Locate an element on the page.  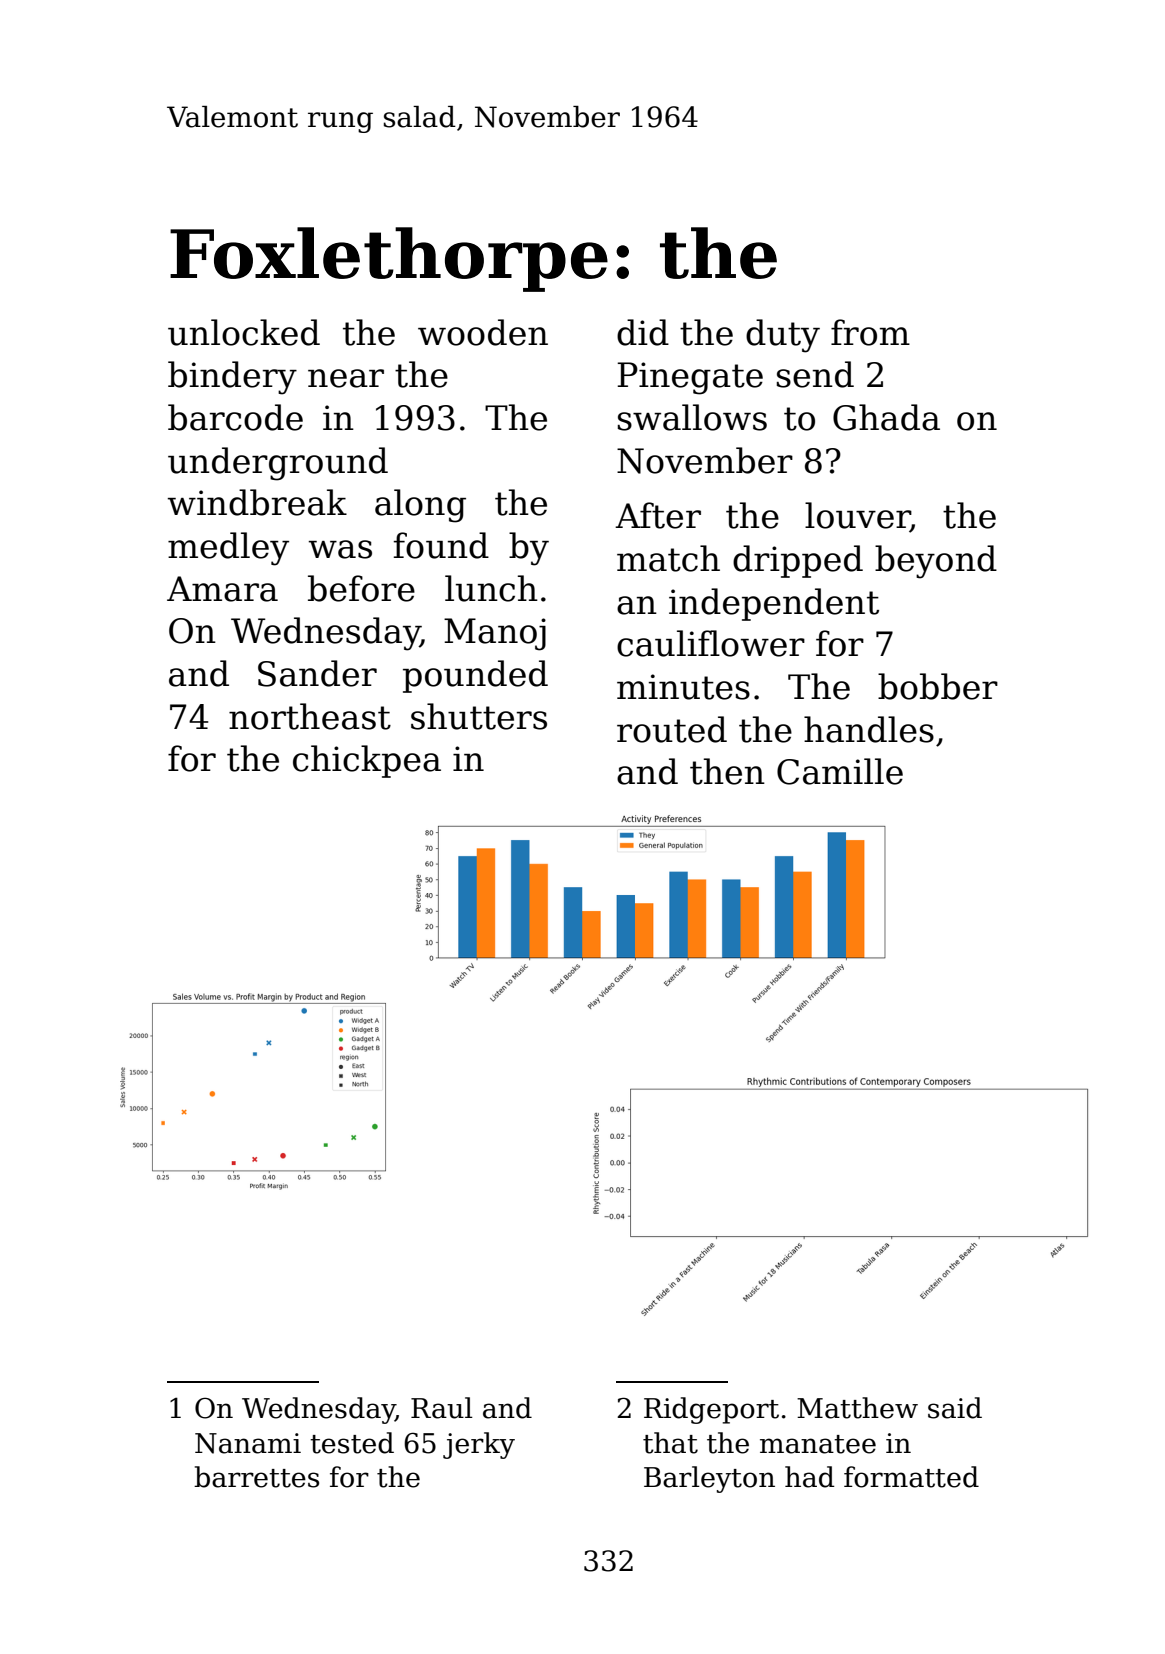
barcode is located at coordinates (235, 417).
